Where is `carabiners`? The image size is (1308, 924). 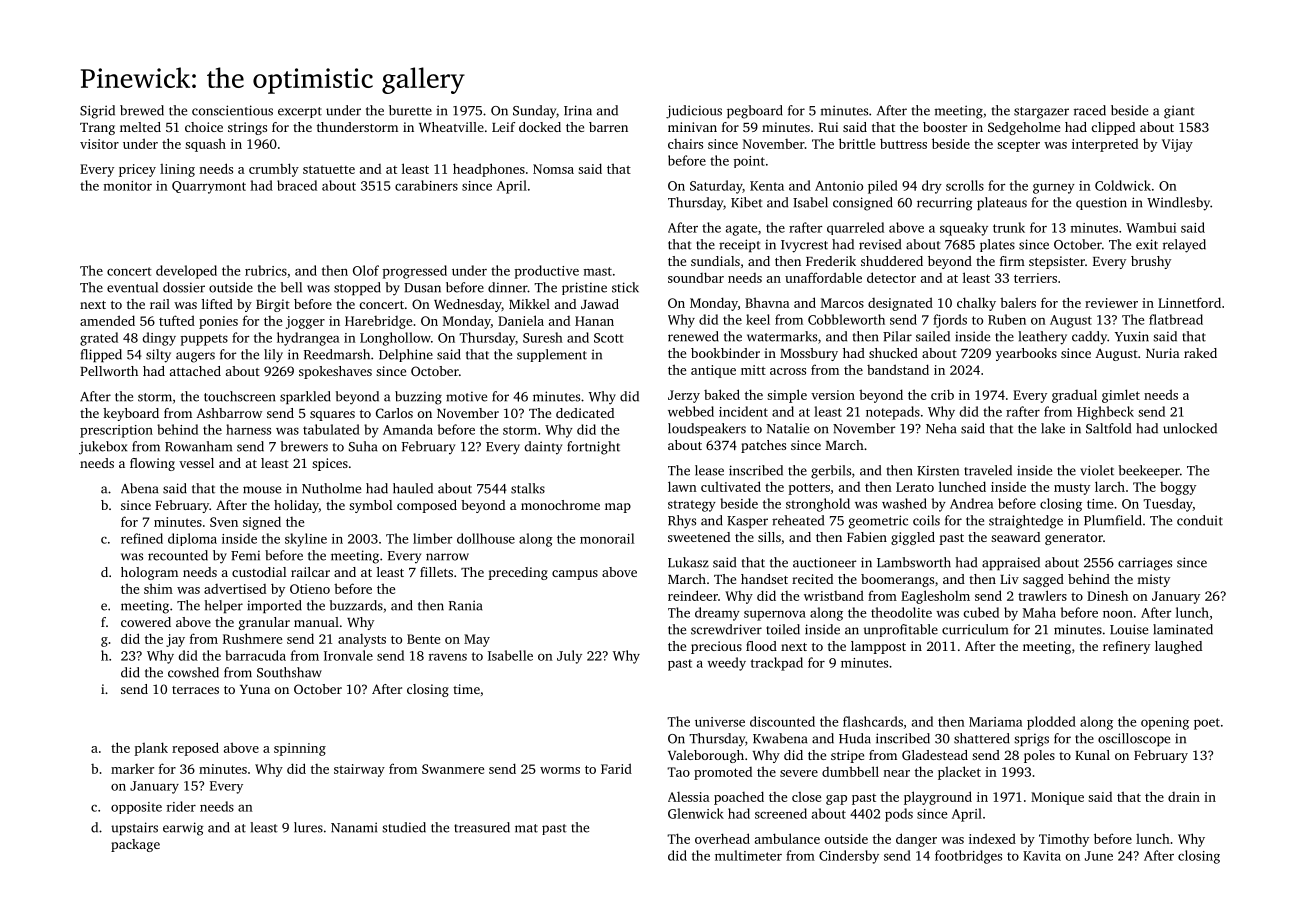 carabiners is located at coordinates (426, 185).
